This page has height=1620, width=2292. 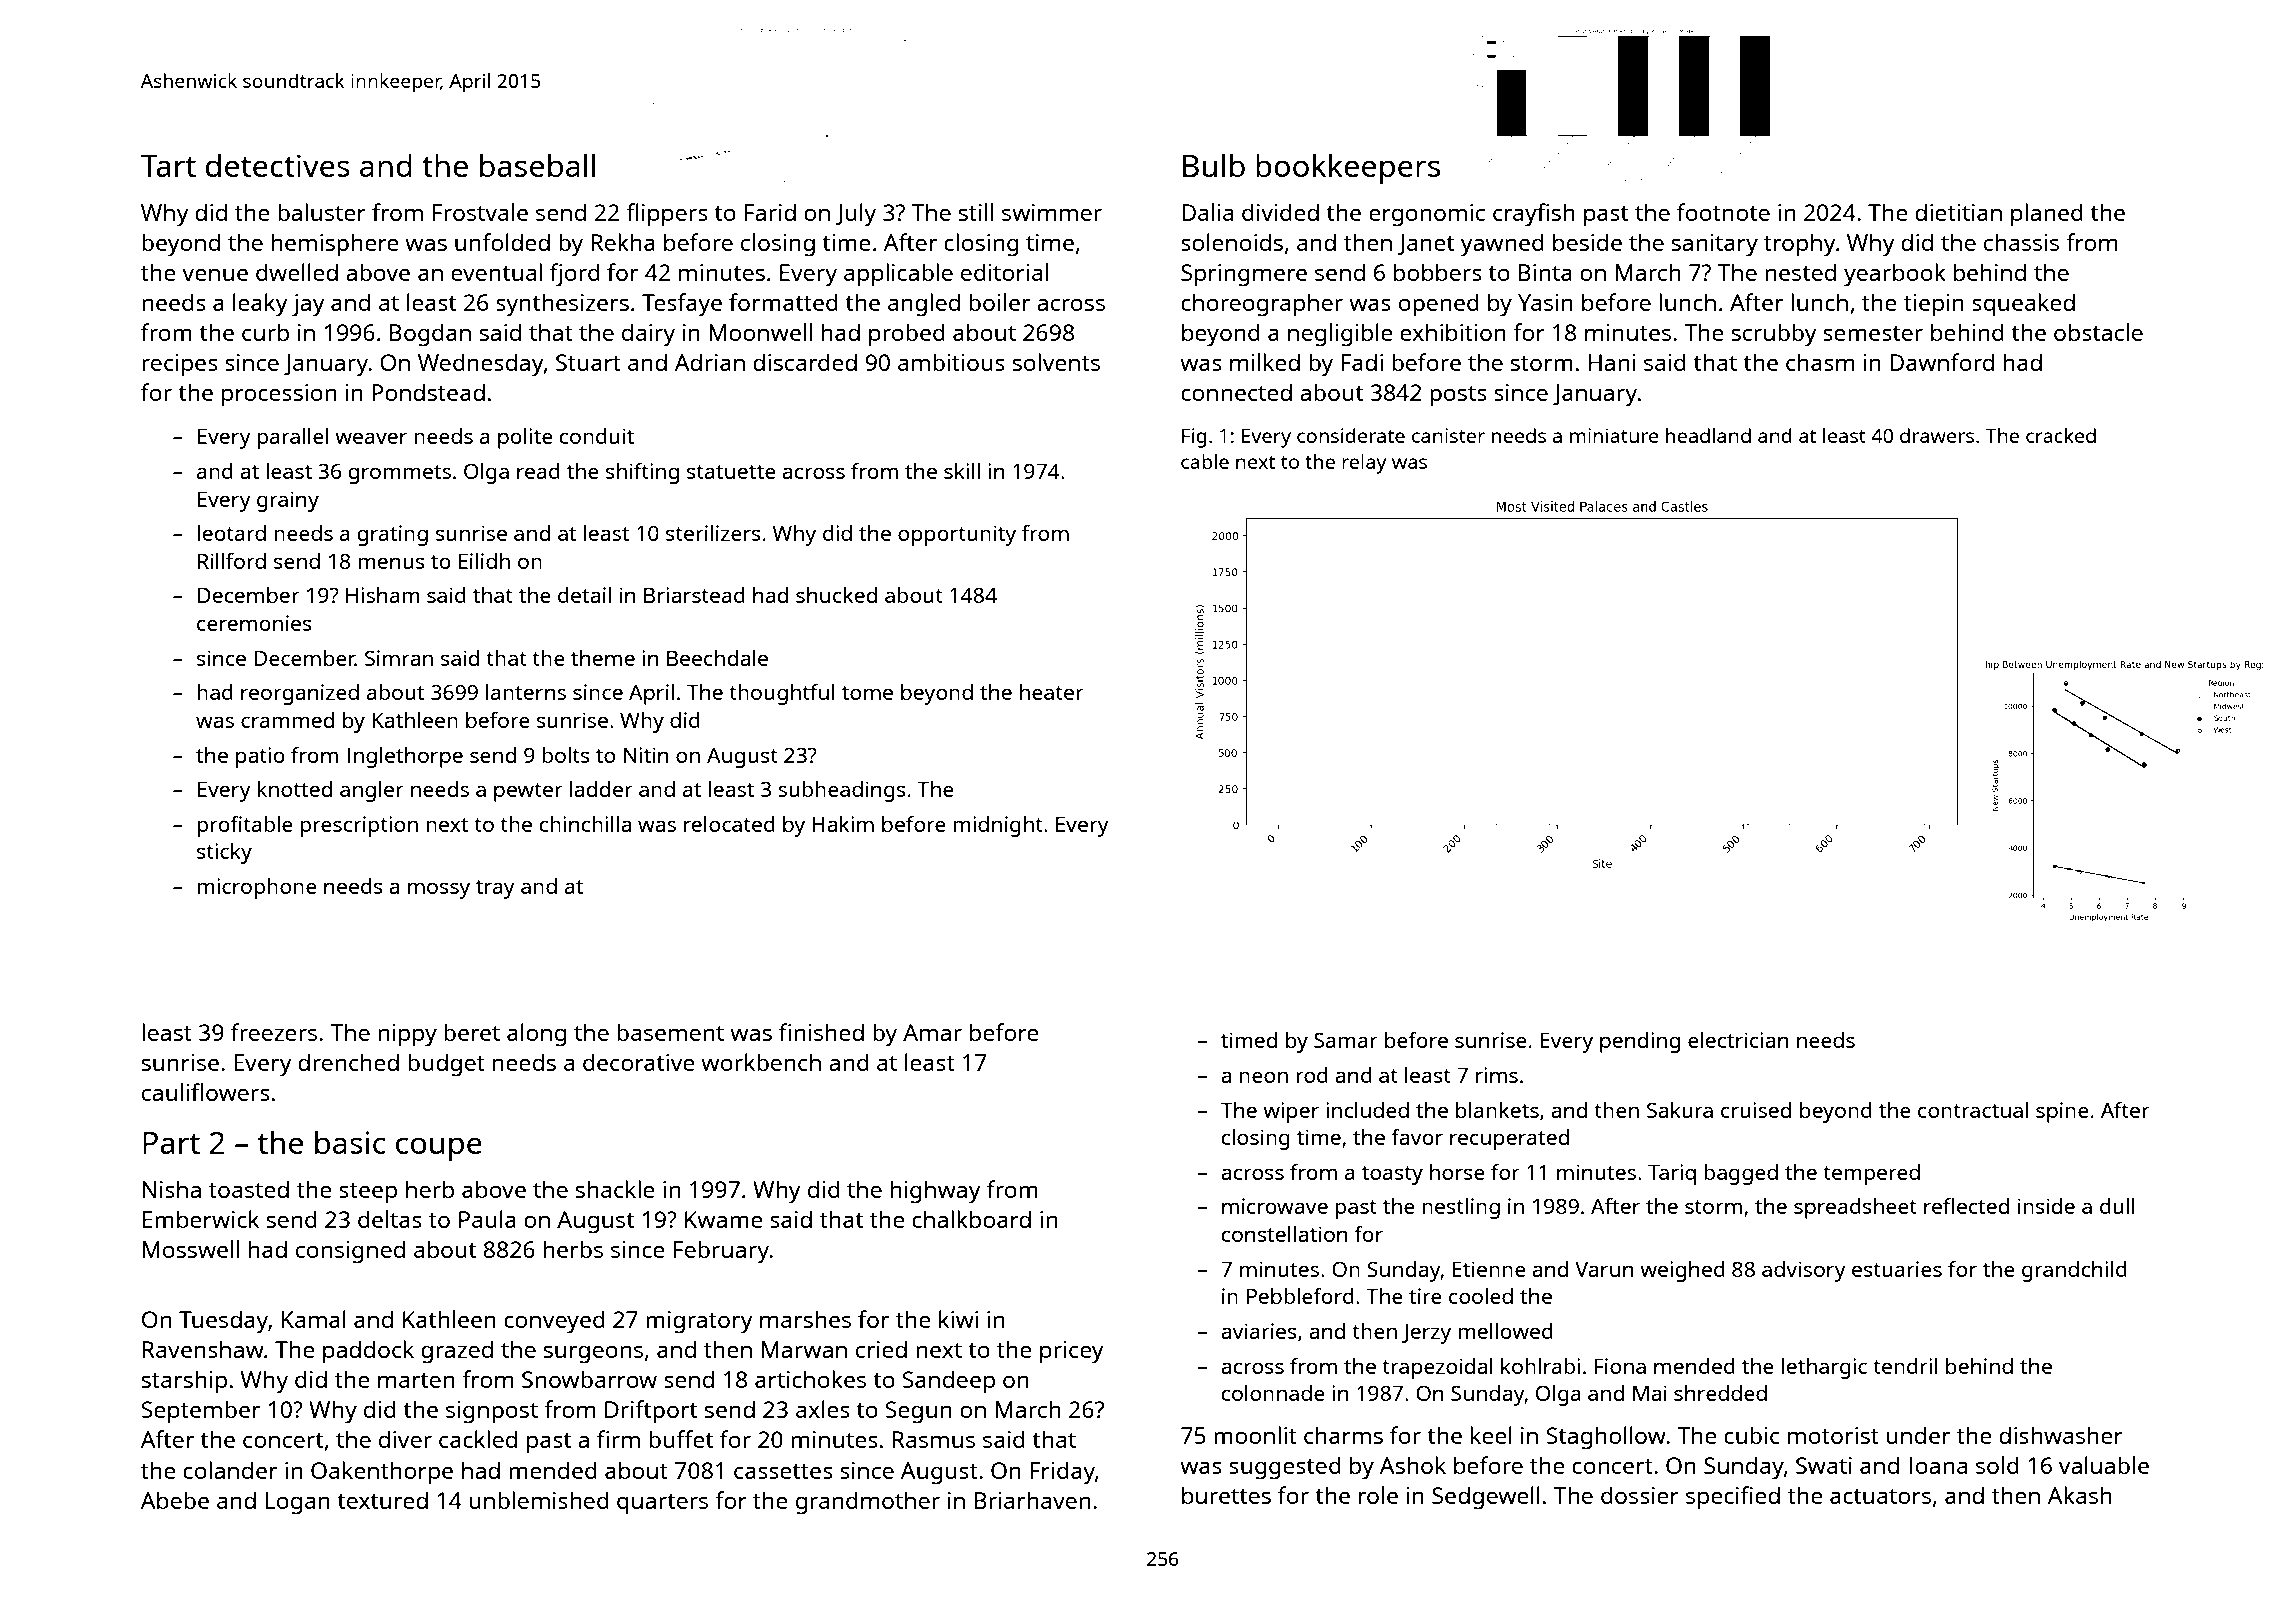 What do you see at coordinates (2061, 435) in the page?
I see `cracked` at bounding box center [2061, 435].
